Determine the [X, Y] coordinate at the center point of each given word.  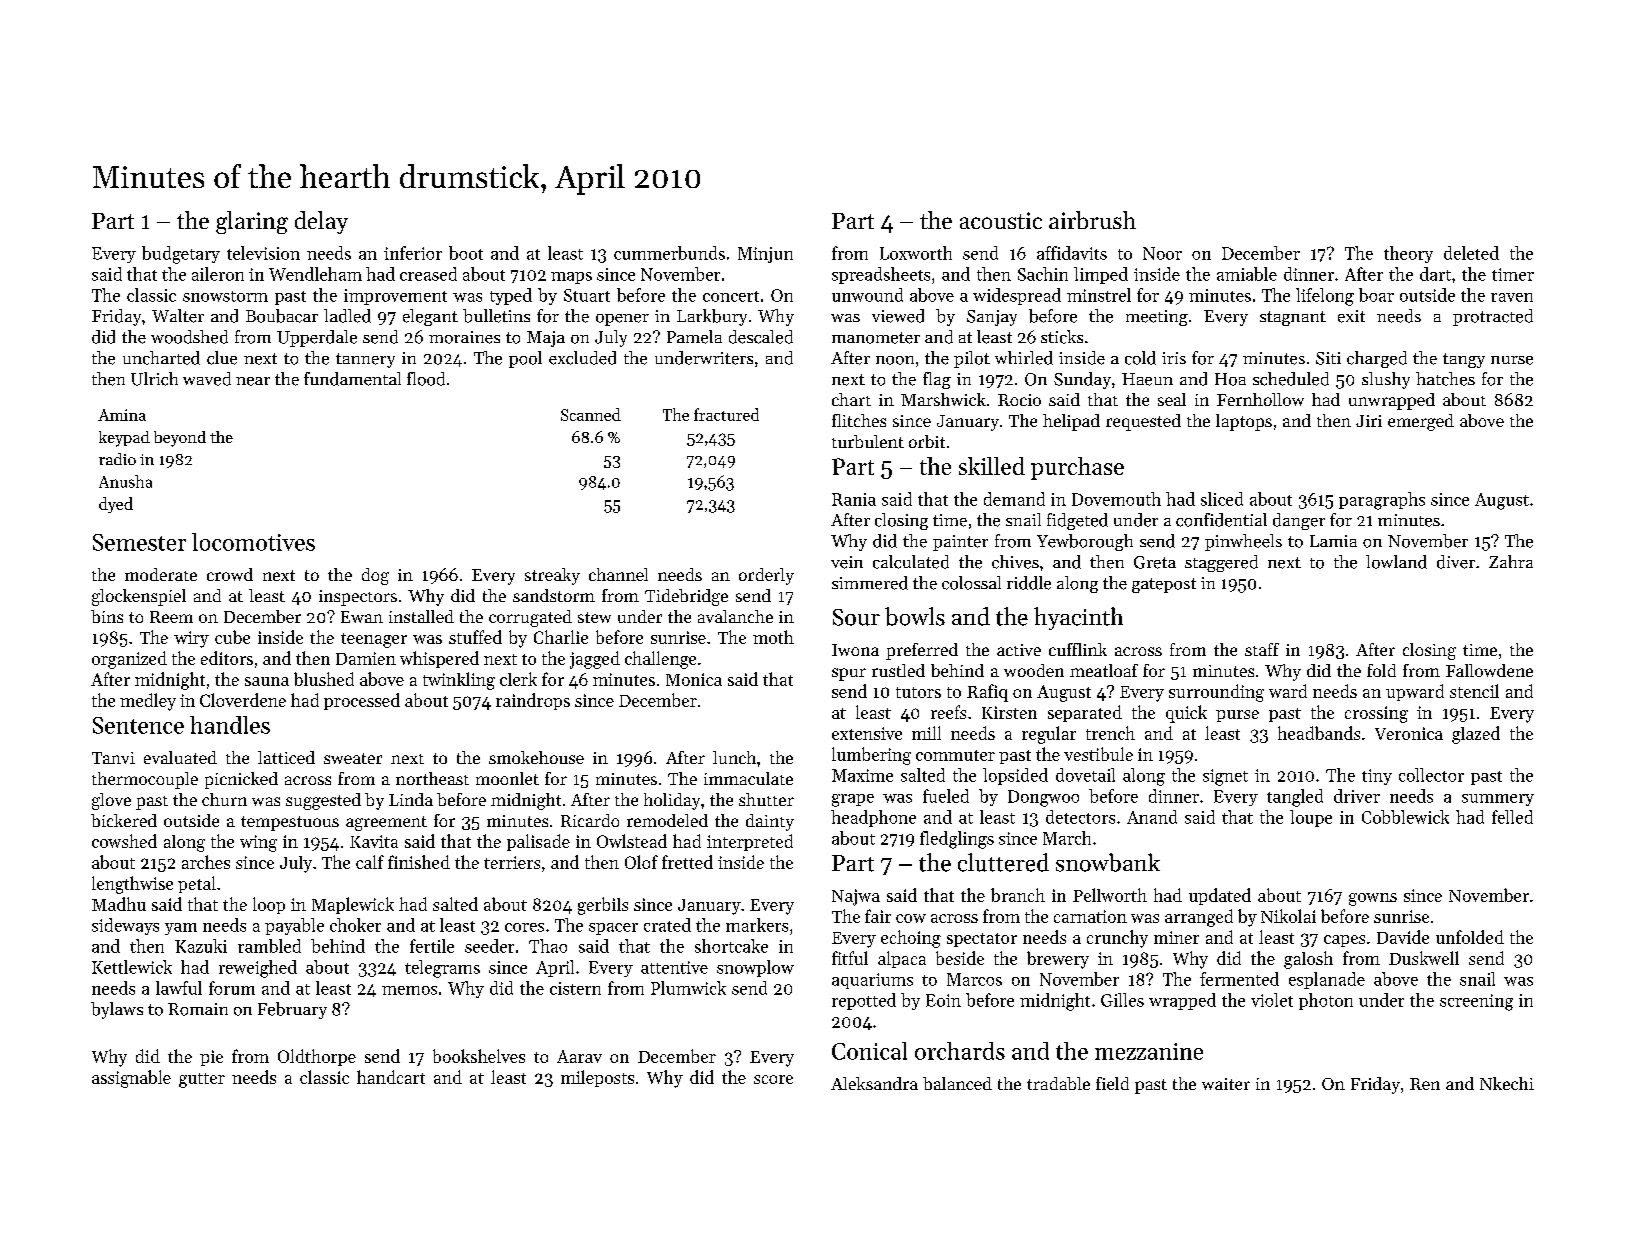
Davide [1403, 937]
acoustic [1001, 220]
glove [111, 801]
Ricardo [590, 820]
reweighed [258, 969]
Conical [869, 1051]
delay [321, 222]
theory [1408, 254]
